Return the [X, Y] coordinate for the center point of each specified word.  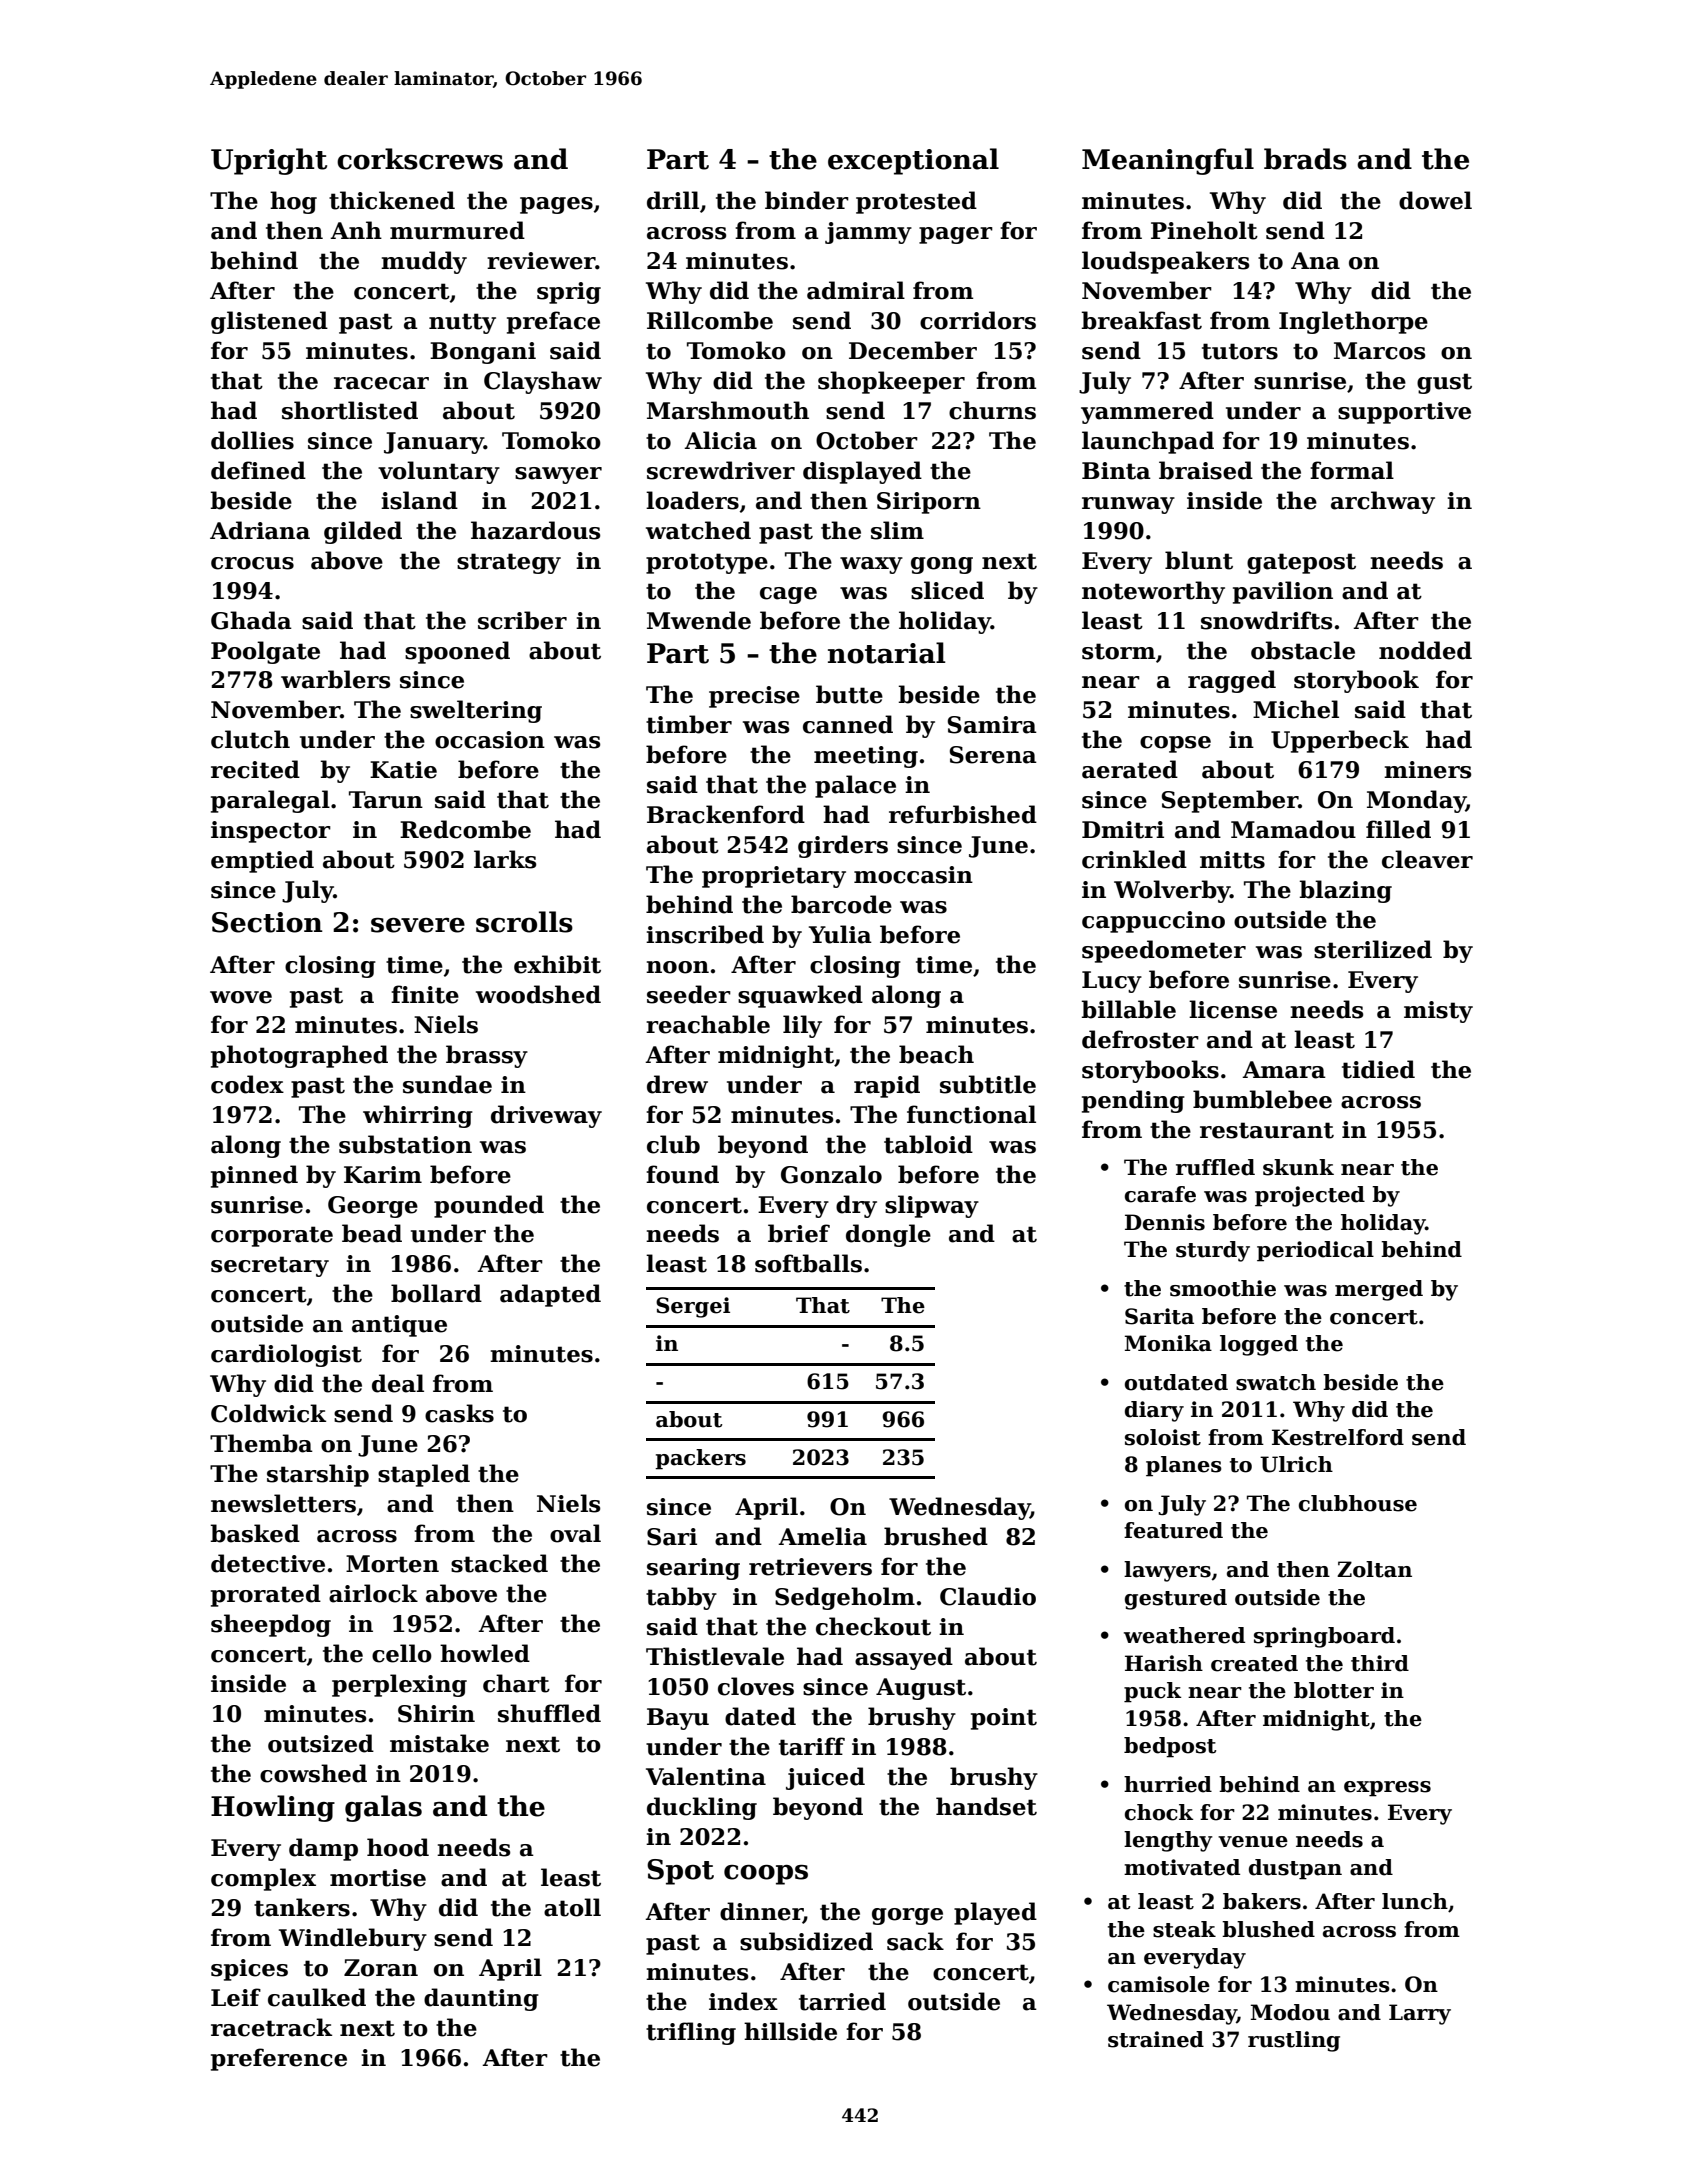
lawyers [1167, 1571]
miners [1427, 770]
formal [1352, 470]
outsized [321, 1743]
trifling [691, 2033]
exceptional [913, 161]
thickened [392, 200]
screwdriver [721, 470]
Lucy [1112, 982]
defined [258, 470]
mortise [378, 1878]
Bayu [678, 1719]
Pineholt [1204, 230]
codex [247, 1084]
